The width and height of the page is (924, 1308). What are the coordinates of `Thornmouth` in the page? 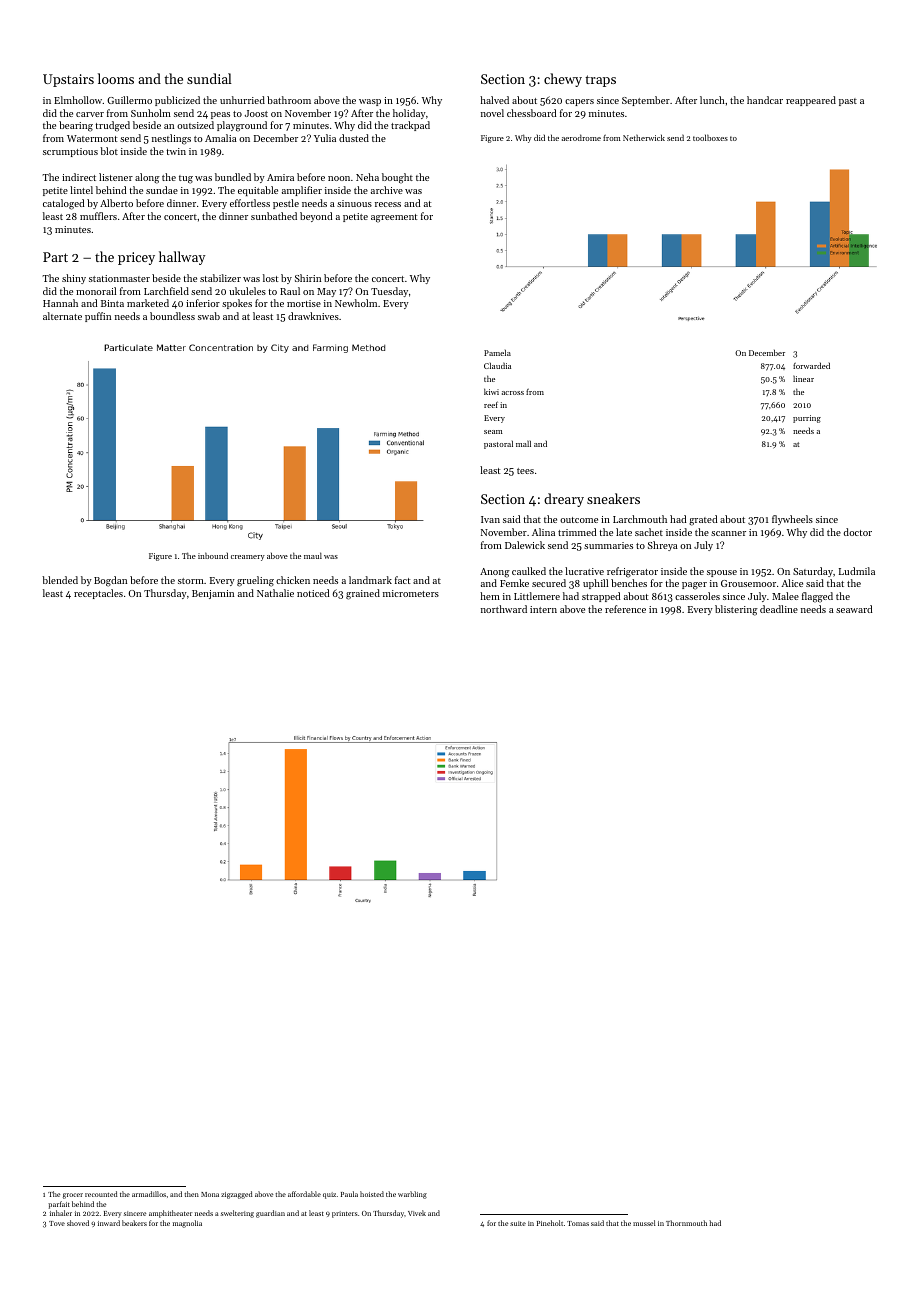 It's located at (686, 1223).
